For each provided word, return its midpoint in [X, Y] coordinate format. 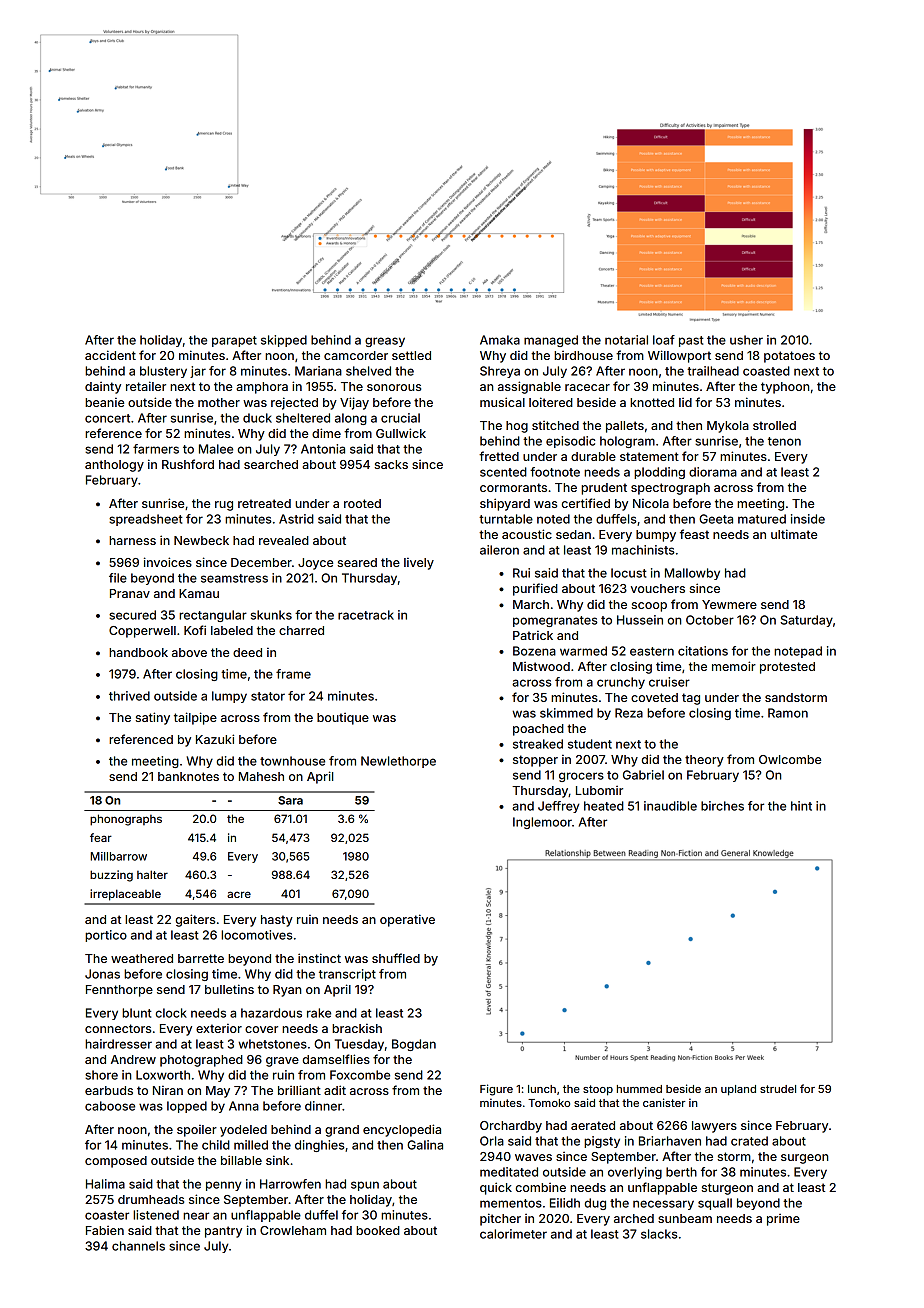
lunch [542, 1089]
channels [138, 1246]
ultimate [794, 534]
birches [722, 806]
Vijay [354, 403]
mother [219, 402]
